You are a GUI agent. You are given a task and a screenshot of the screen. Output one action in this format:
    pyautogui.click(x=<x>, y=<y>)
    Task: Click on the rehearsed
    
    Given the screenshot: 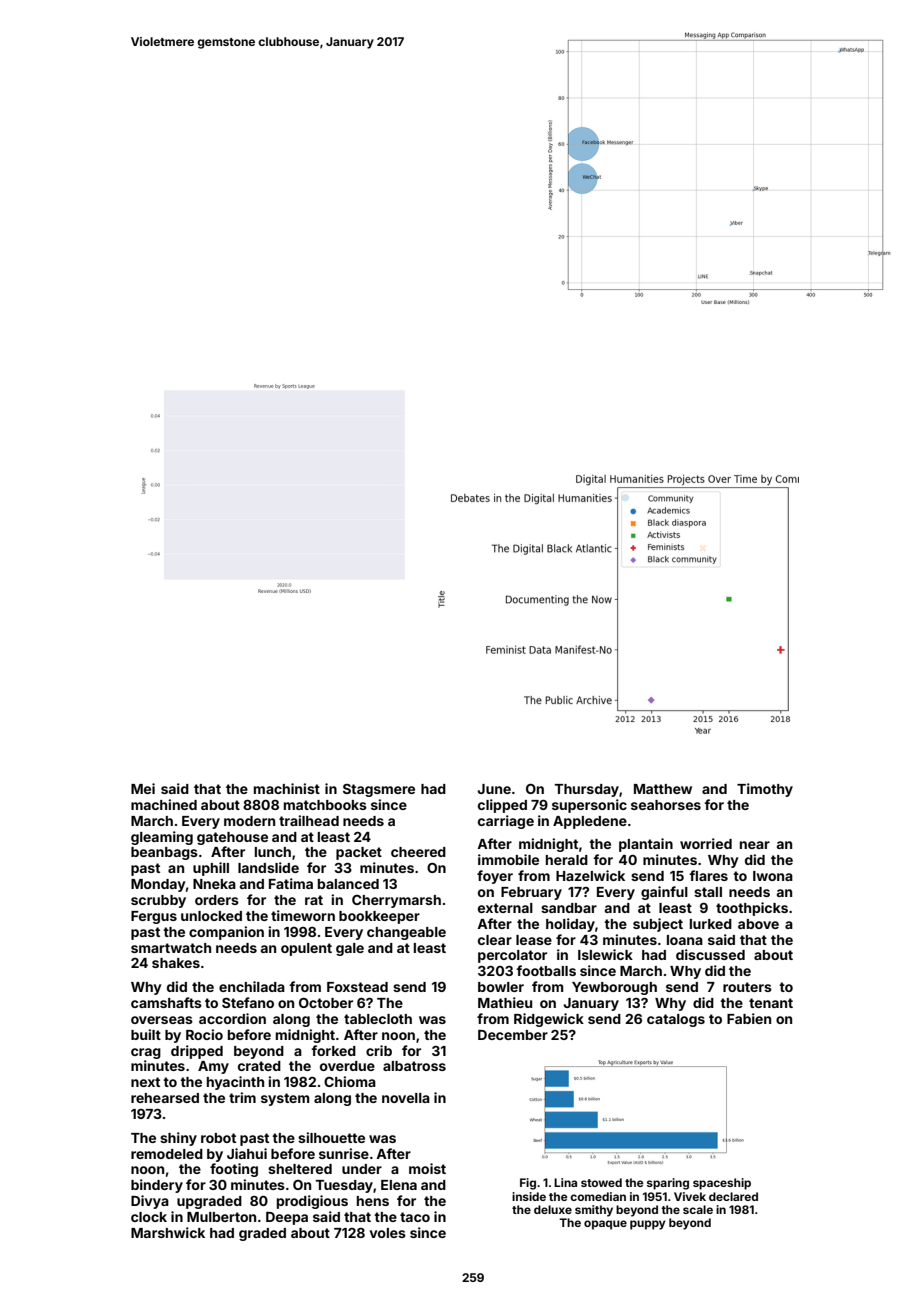 What is the action you would take?
    pyautogui.click(x=165, y=1098)
